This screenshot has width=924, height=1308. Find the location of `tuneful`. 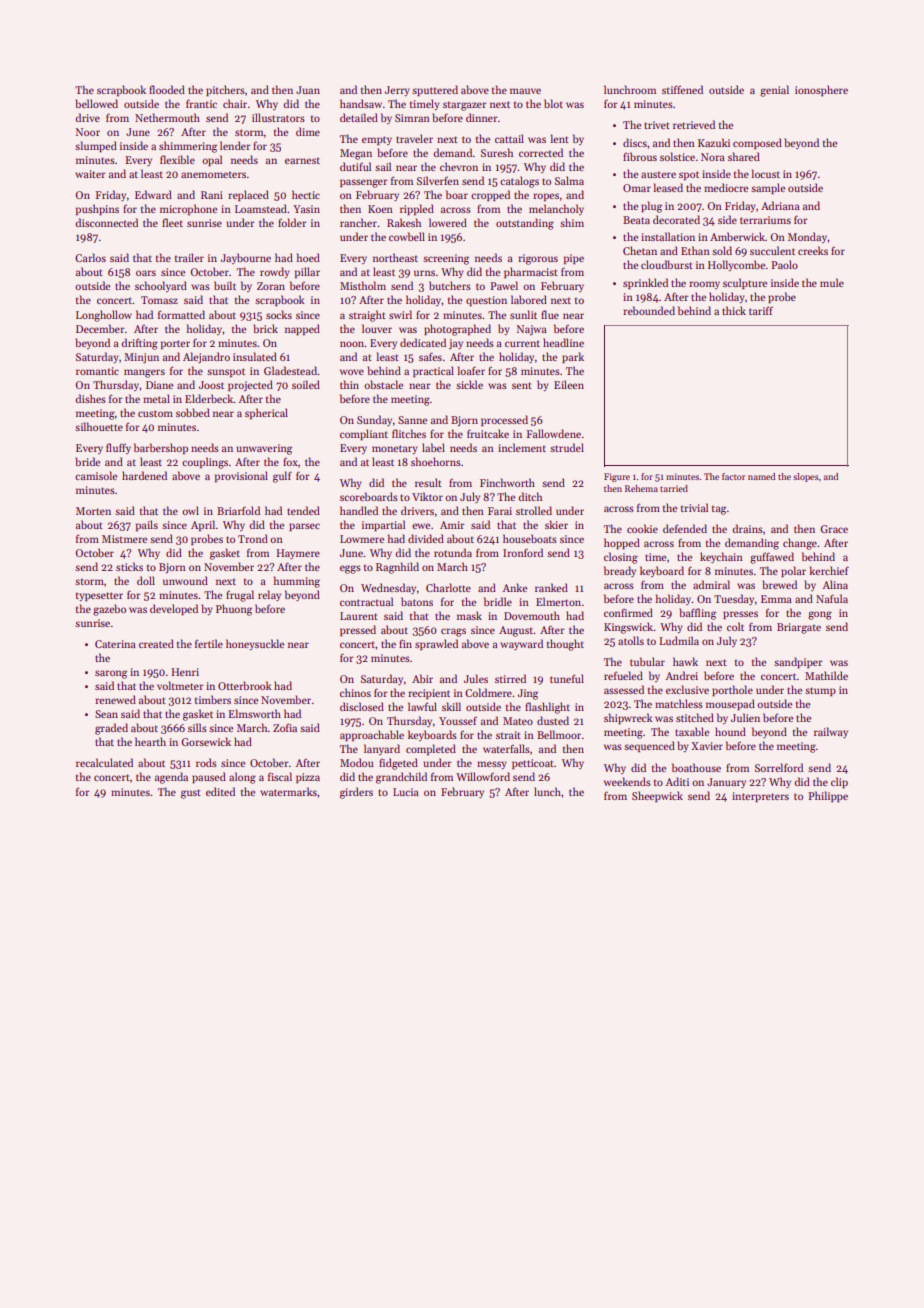

tuneful is located at coordinates (567, 678).
